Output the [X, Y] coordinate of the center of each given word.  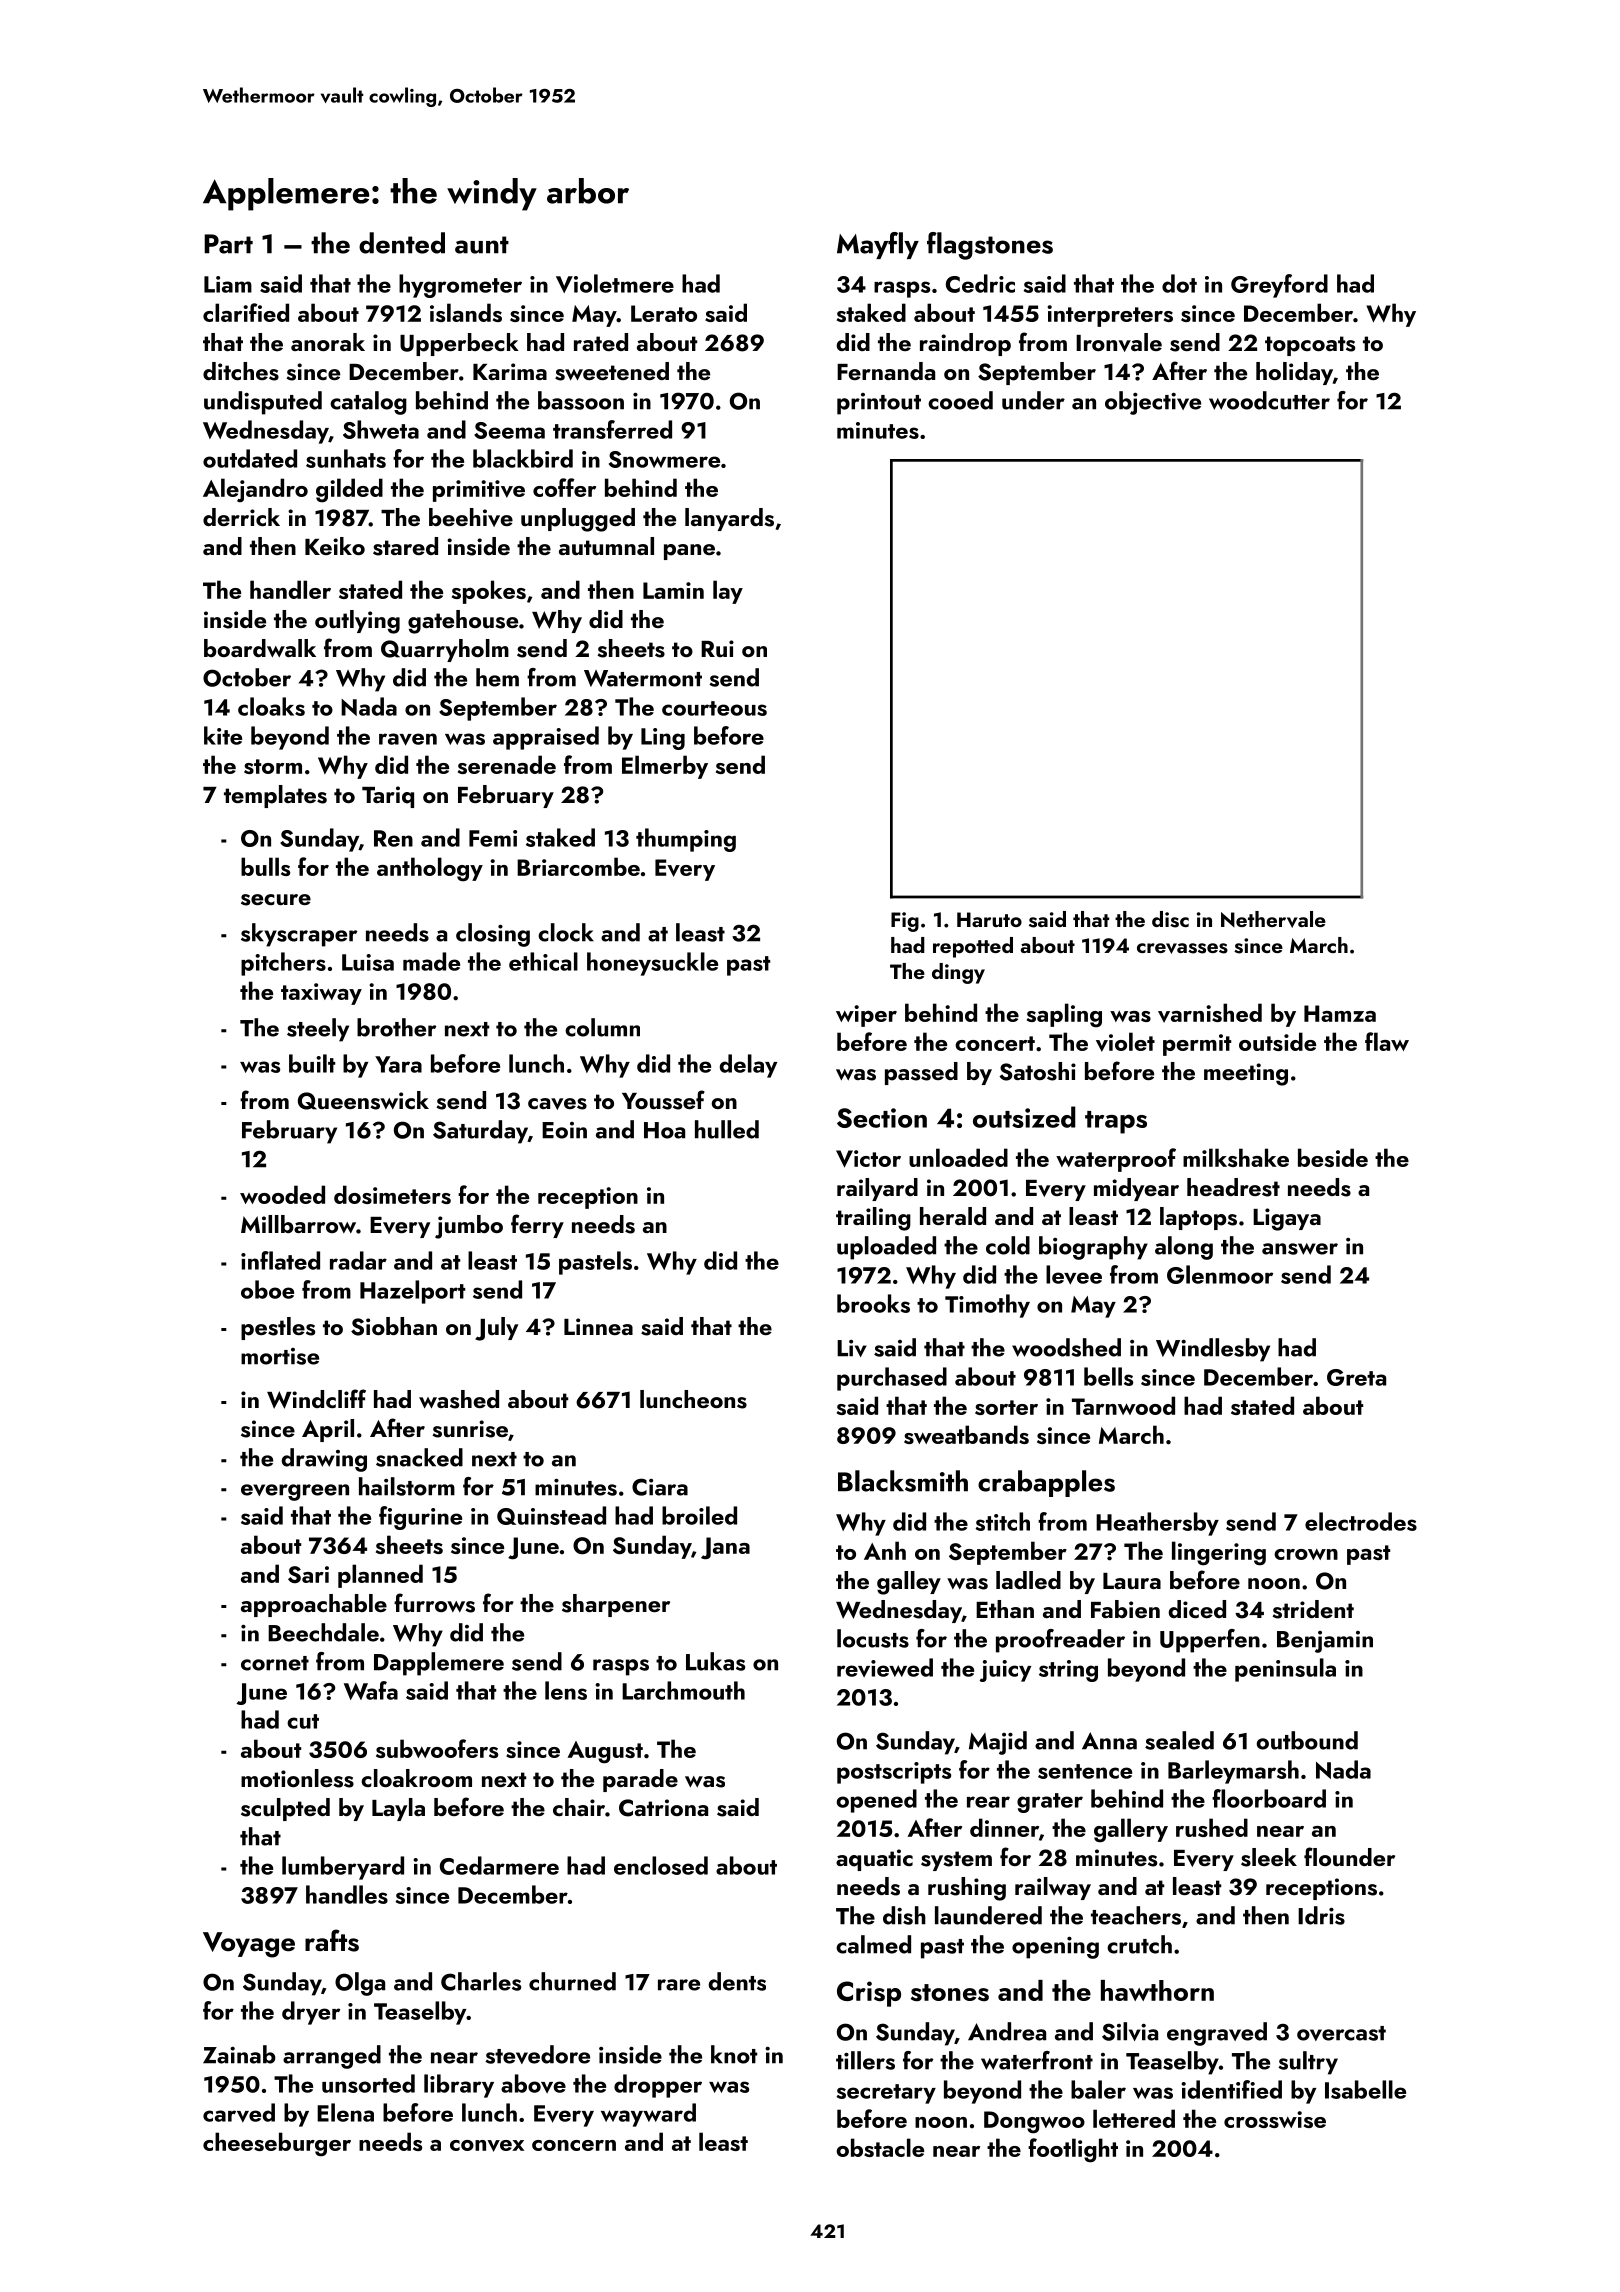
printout [879, 404]
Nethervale [1273, 919]
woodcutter [1269, 400]
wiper [866, 1016]
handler [290, 589]
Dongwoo [1034, 2122]
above [533, 2083]
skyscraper [299, 935]
